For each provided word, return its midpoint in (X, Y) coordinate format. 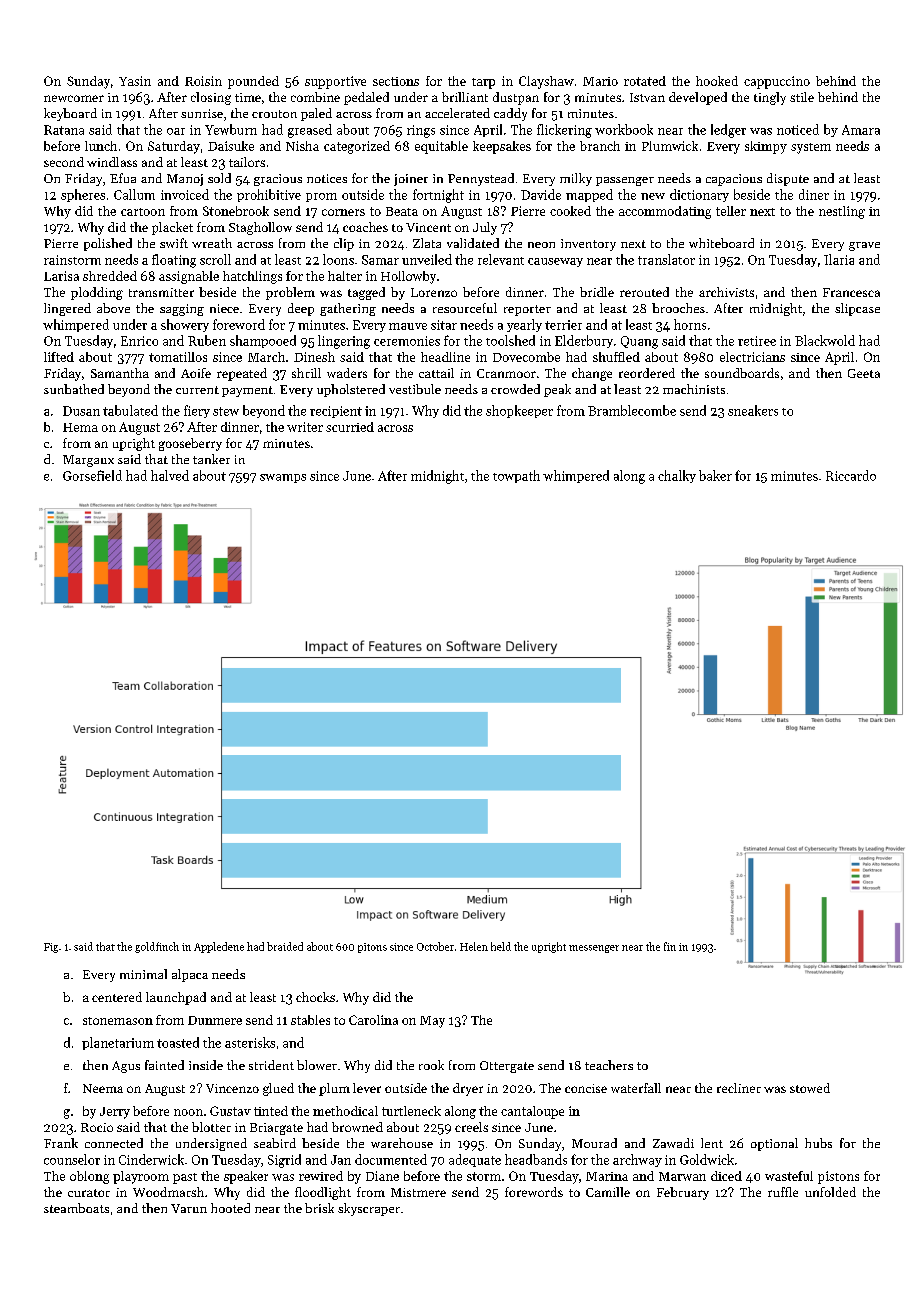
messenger (594, 949)
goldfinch (157, 947)
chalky (677, 476)
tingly (770, 98)
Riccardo (851, 475)
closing (211, 98)
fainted (164, 1065)
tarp (483, 83)
